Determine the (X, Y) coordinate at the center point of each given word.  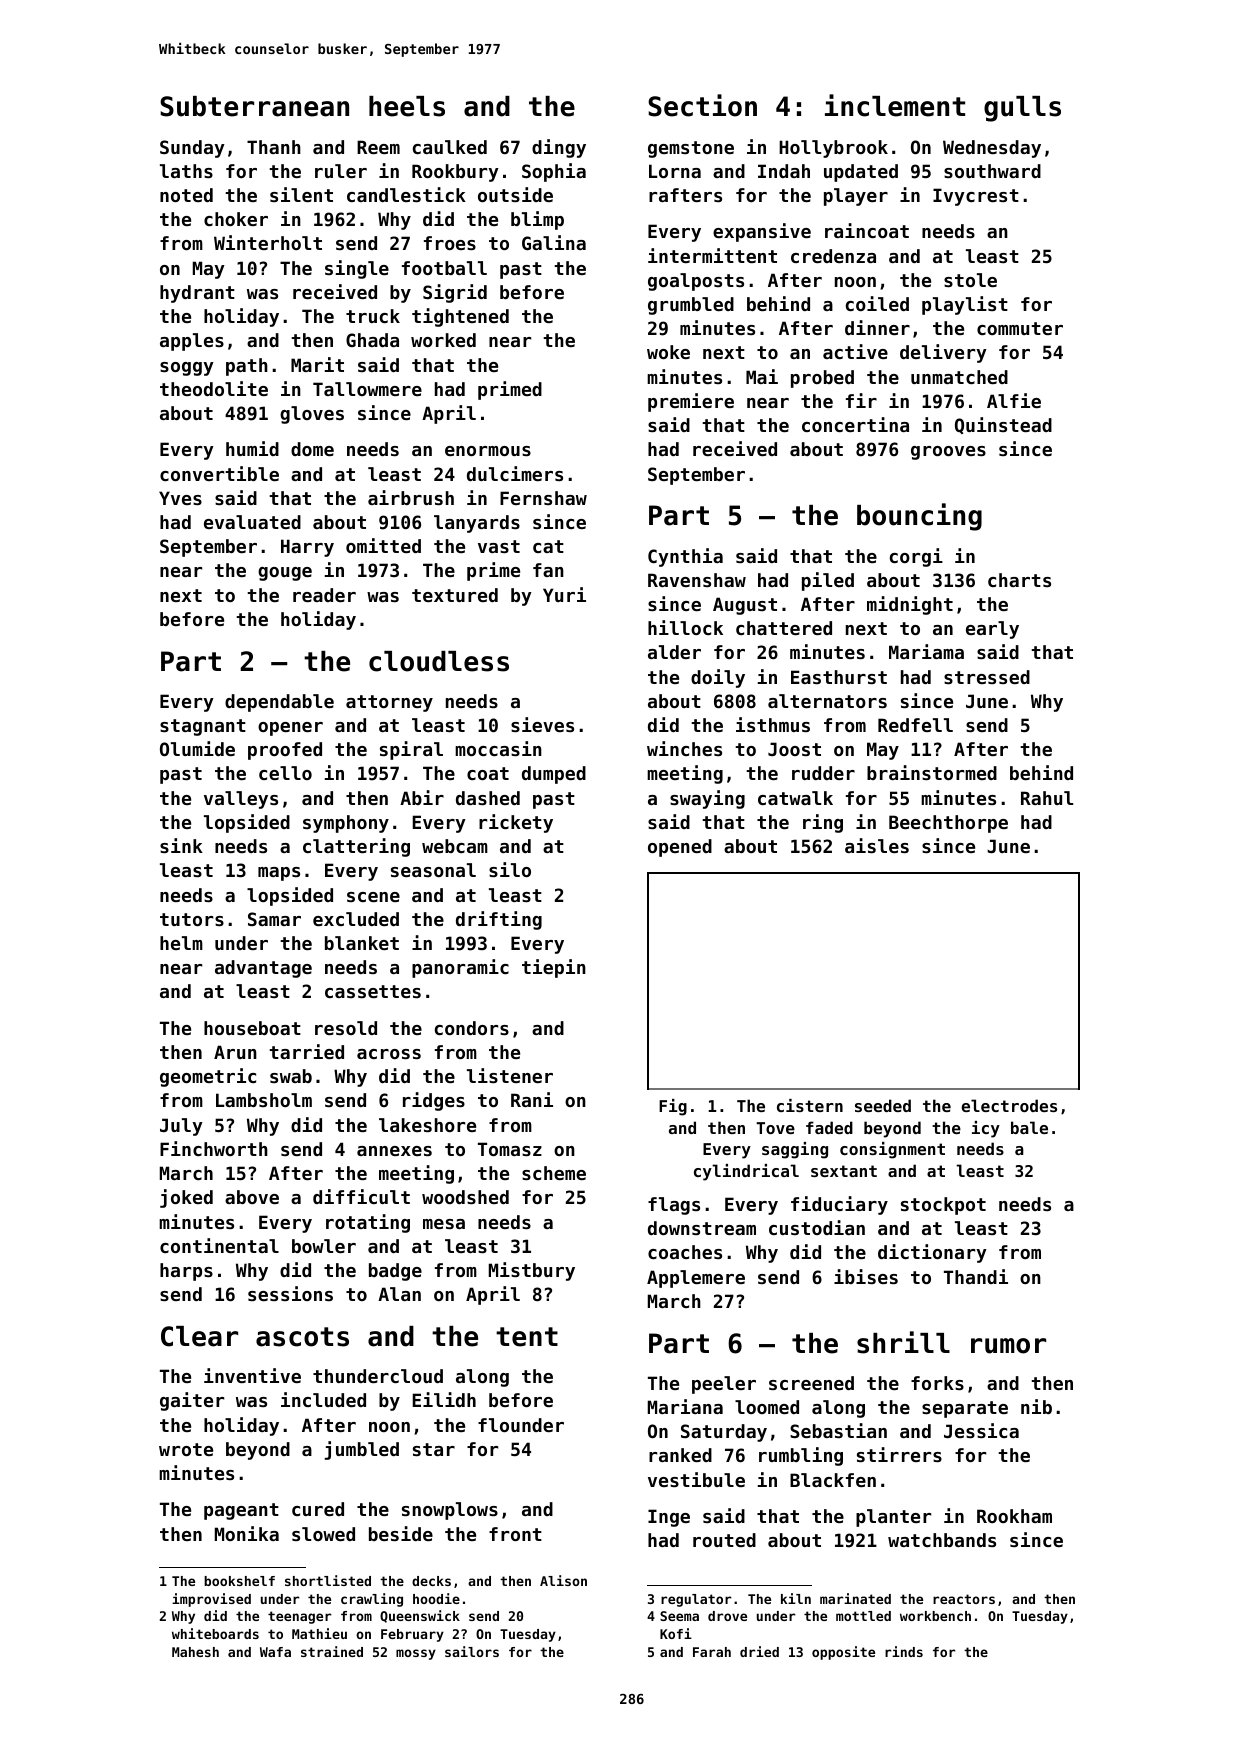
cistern (810, 1105)
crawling (372, 1600)
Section (702, 105)
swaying (707, 799)
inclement (895, 105)
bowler (324, 1246)
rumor (1008, 1346)
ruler (341, 171)
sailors (472, 1651)
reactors (964, 1599)
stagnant (203, 727)
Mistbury (532, 1271)
